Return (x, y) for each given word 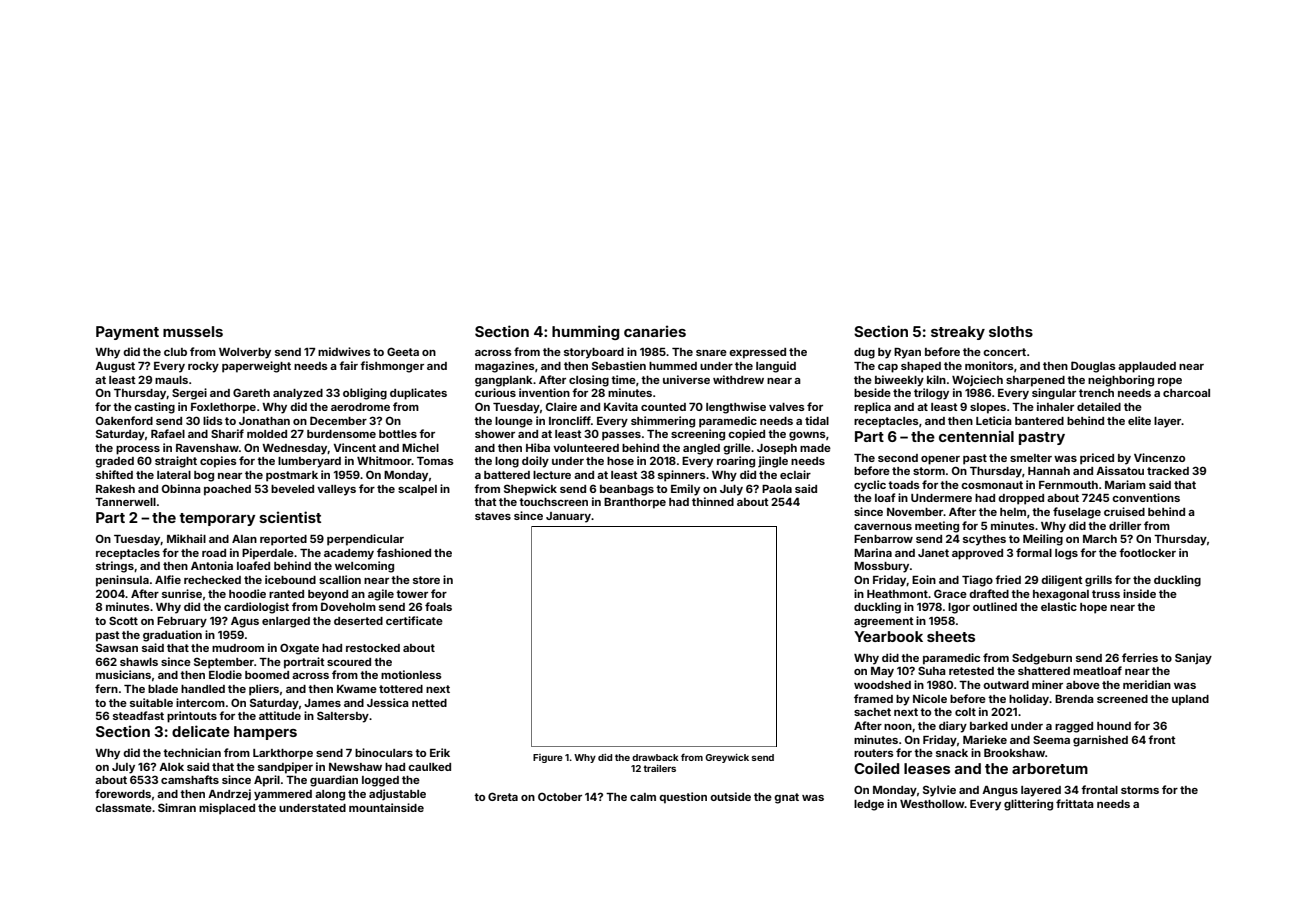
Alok (171, 767)
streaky (958, 333)
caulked (429, 767)
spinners (682, 476)
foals (438, 606)
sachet (872, 712)
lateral (174, 475)
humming (585, 332)
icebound (290, 579)
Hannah (1049, 471)
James (322, 703)
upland (1190, 700)
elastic (1059, 606)
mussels (193, 331)
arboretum (1050, 768)
